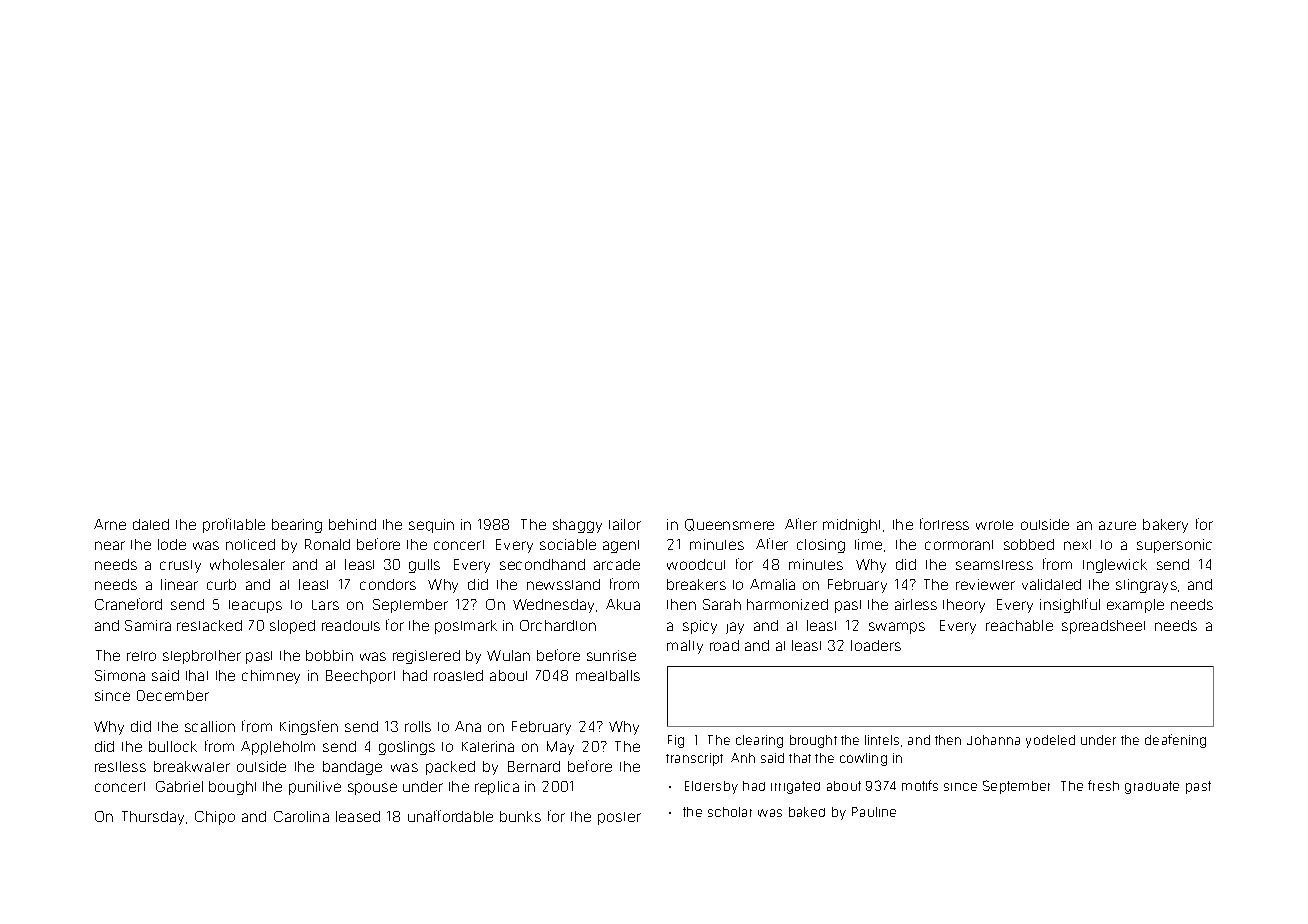  What do you see at coordinates (202, 657) in the screenshot?
I see `stepbrother` at bounding box center [202, 657].
